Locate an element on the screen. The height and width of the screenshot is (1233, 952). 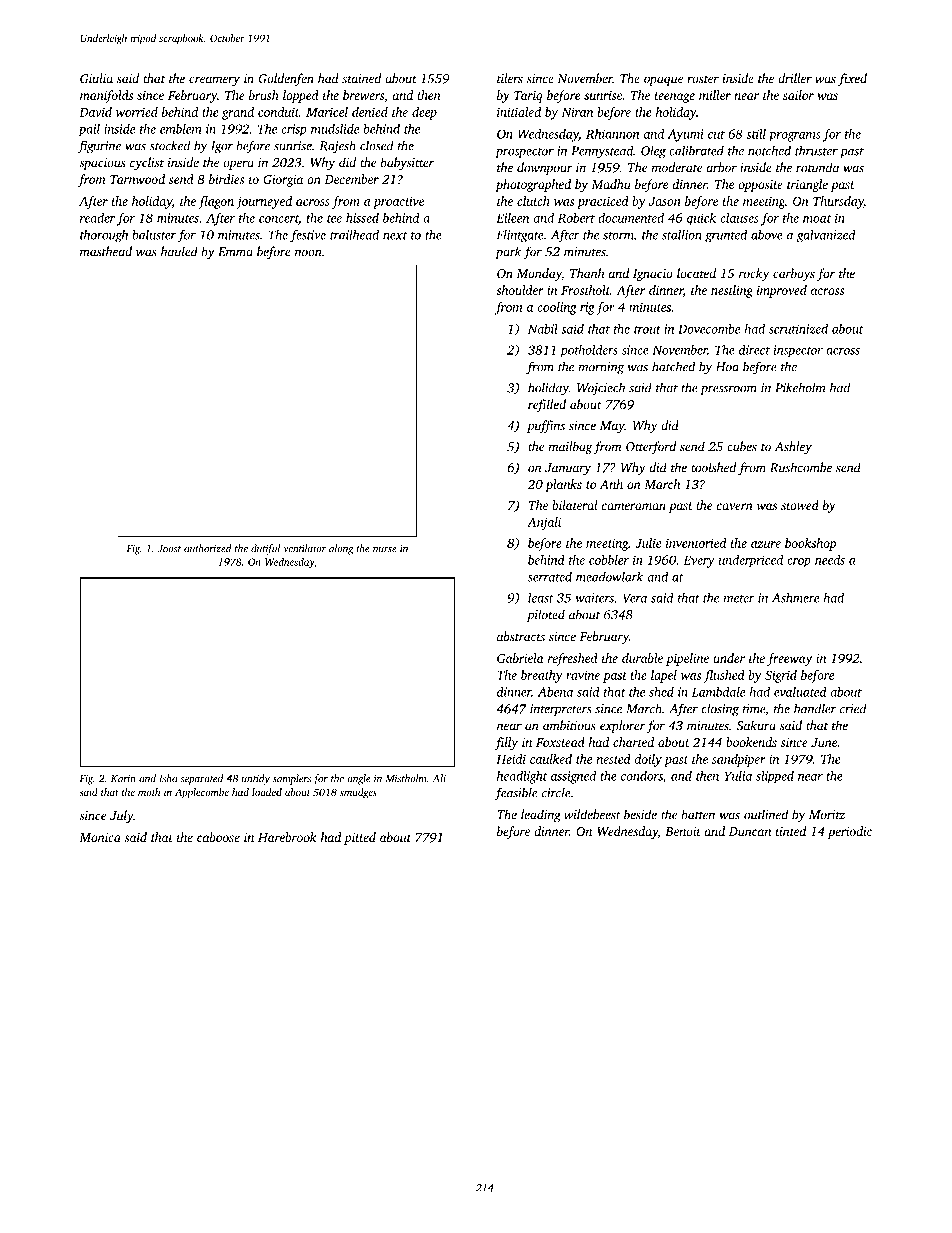
Joost is located at coordinates (169, 549).
